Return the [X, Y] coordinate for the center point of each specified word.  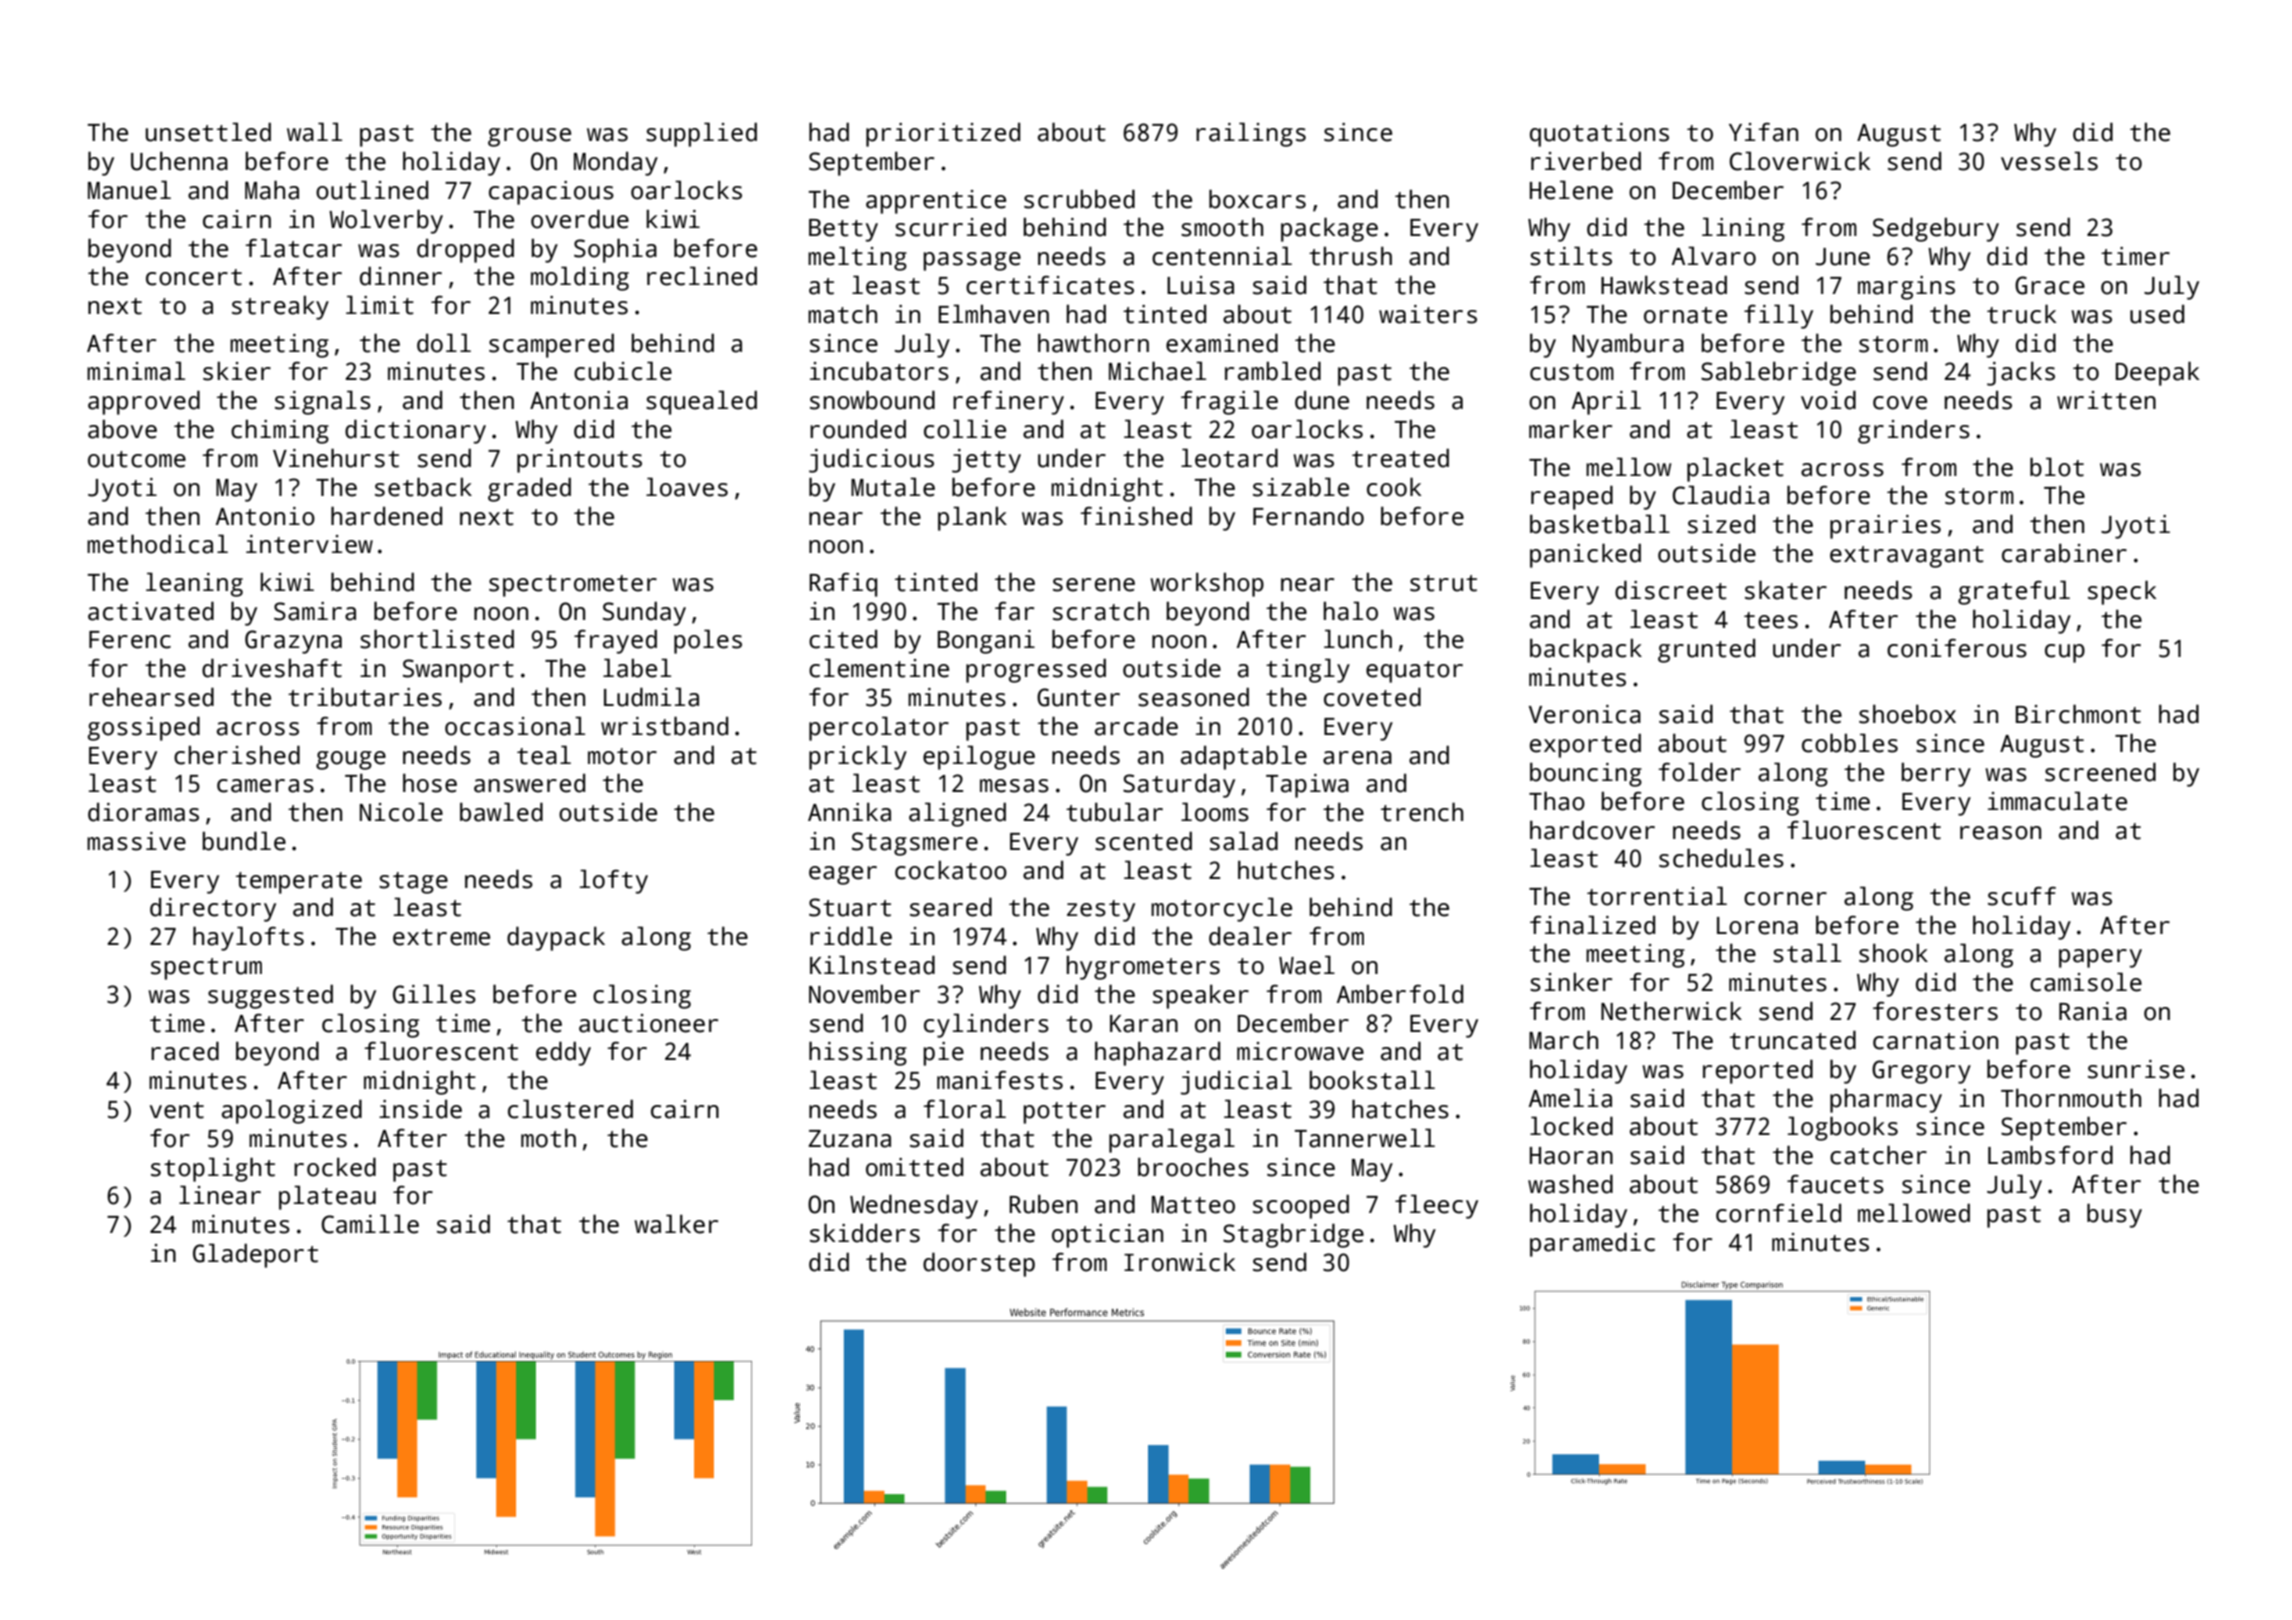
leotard [1229, 458]
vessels [2049, 161]
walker [676, 1224]
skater [1786, 590]
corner [1785, 899]
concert [194, 277]
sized [1721, 524]
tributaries [365, 697]
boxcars [1257, 199]
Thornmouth [2071, 1098]
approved [144, 402]
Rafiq [843, 585]
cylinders [986, 1025]
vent [177, 1110]
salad [1244, 841]
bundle [244, 841]
